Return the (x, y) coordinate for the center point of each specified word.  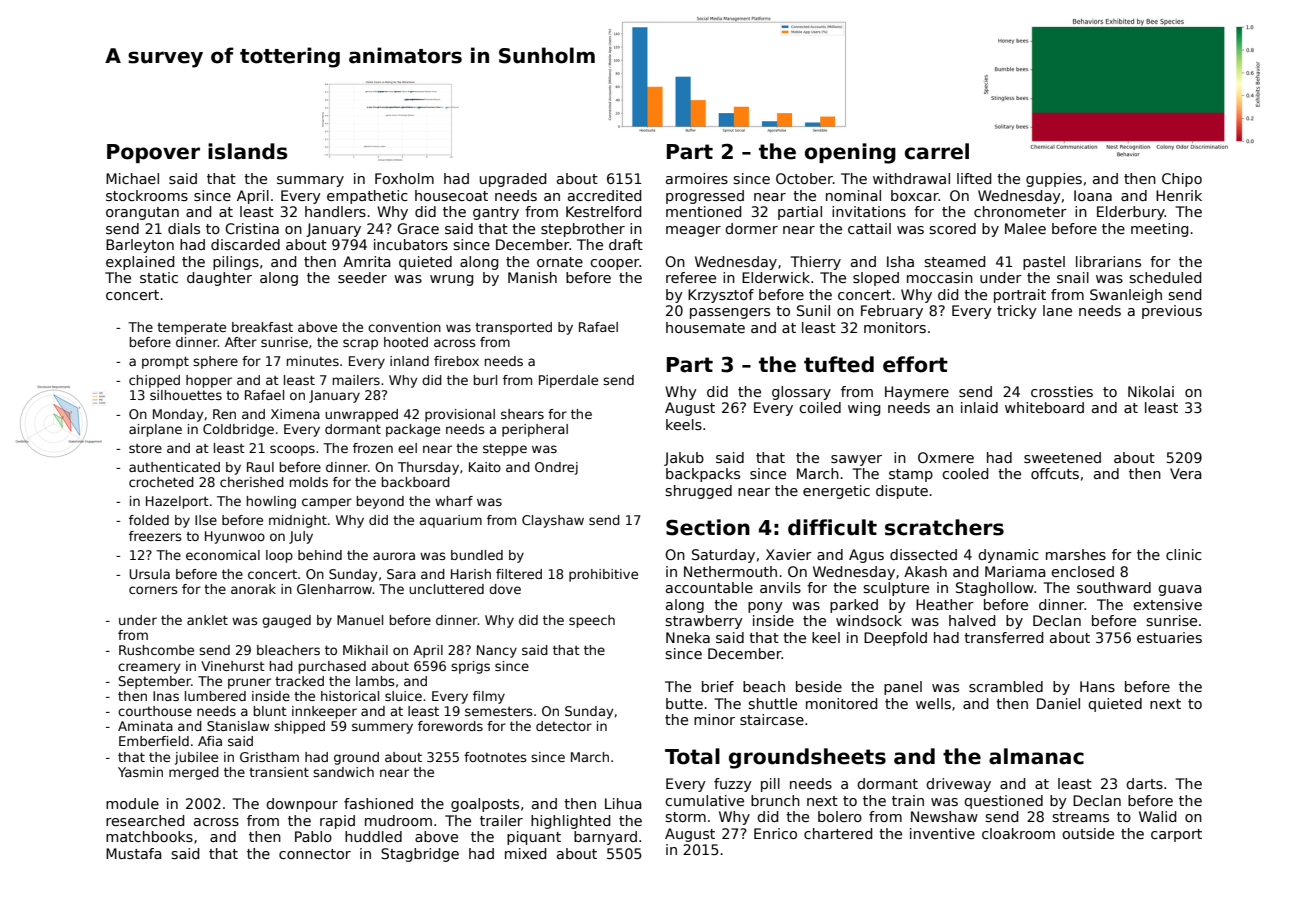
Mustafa (134, 853)
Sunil (813, 310)
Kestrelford (603, 211)
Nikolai (1151, 391)
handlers (335, 211)
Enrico (775, 833)
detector (564, 726)
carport (1176, 835)
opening (850, 153)
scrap (360, 344)
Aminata (145, 726)
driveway (958, 785)
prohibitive (603, 575)
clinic (1184, 554)
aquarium (450, 521)
